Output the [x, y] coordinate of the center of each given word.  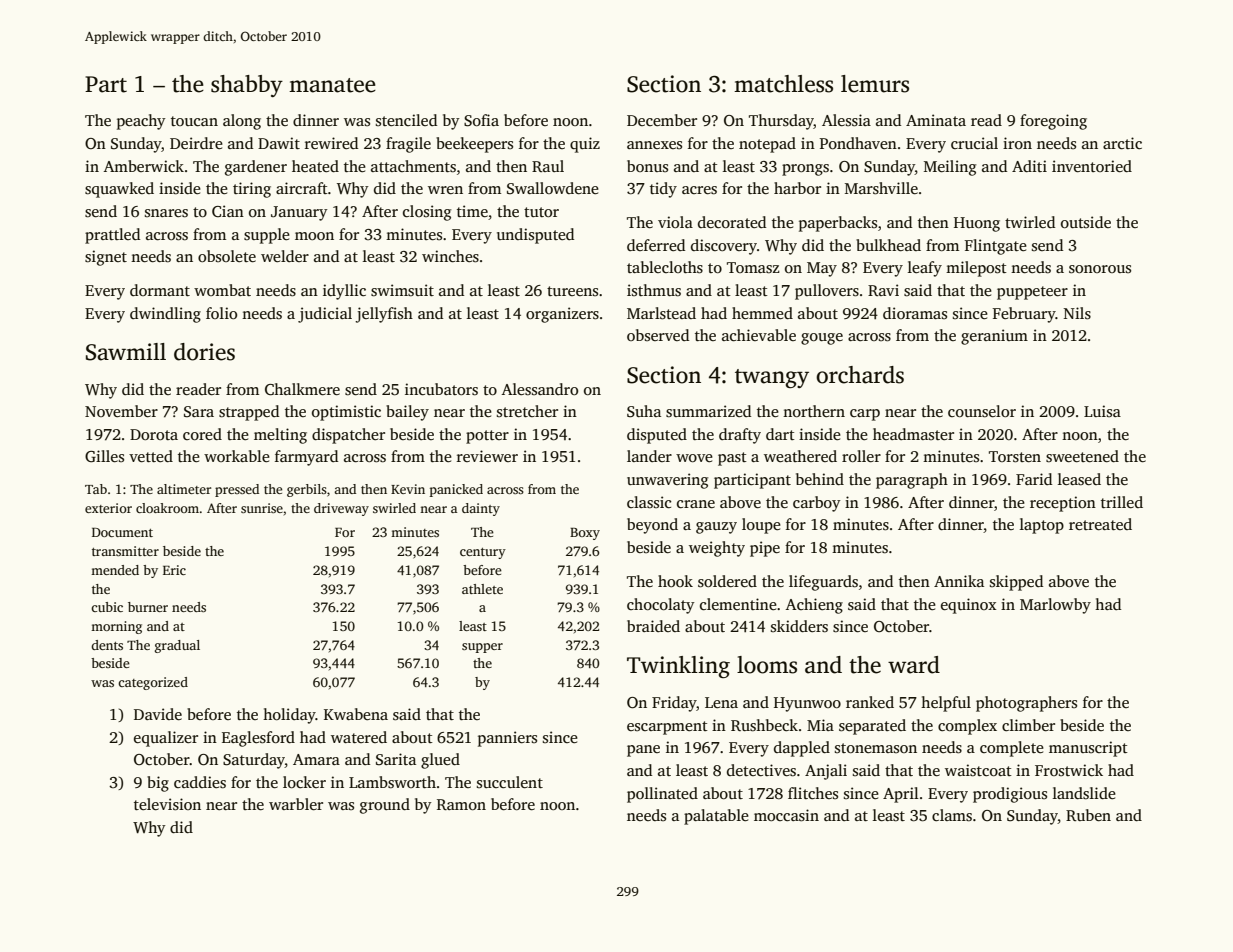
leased [1079, 479]
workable [237, 456]
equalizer [166, 739]
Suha [644, 411]
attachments [413, 166]
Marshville [881, 188]
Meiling [950, 168]
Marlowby [1055, 606]
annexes [654, 145]
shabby [247, 86]
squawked [119, 190]
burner [148, 607]
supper [482, 648]
